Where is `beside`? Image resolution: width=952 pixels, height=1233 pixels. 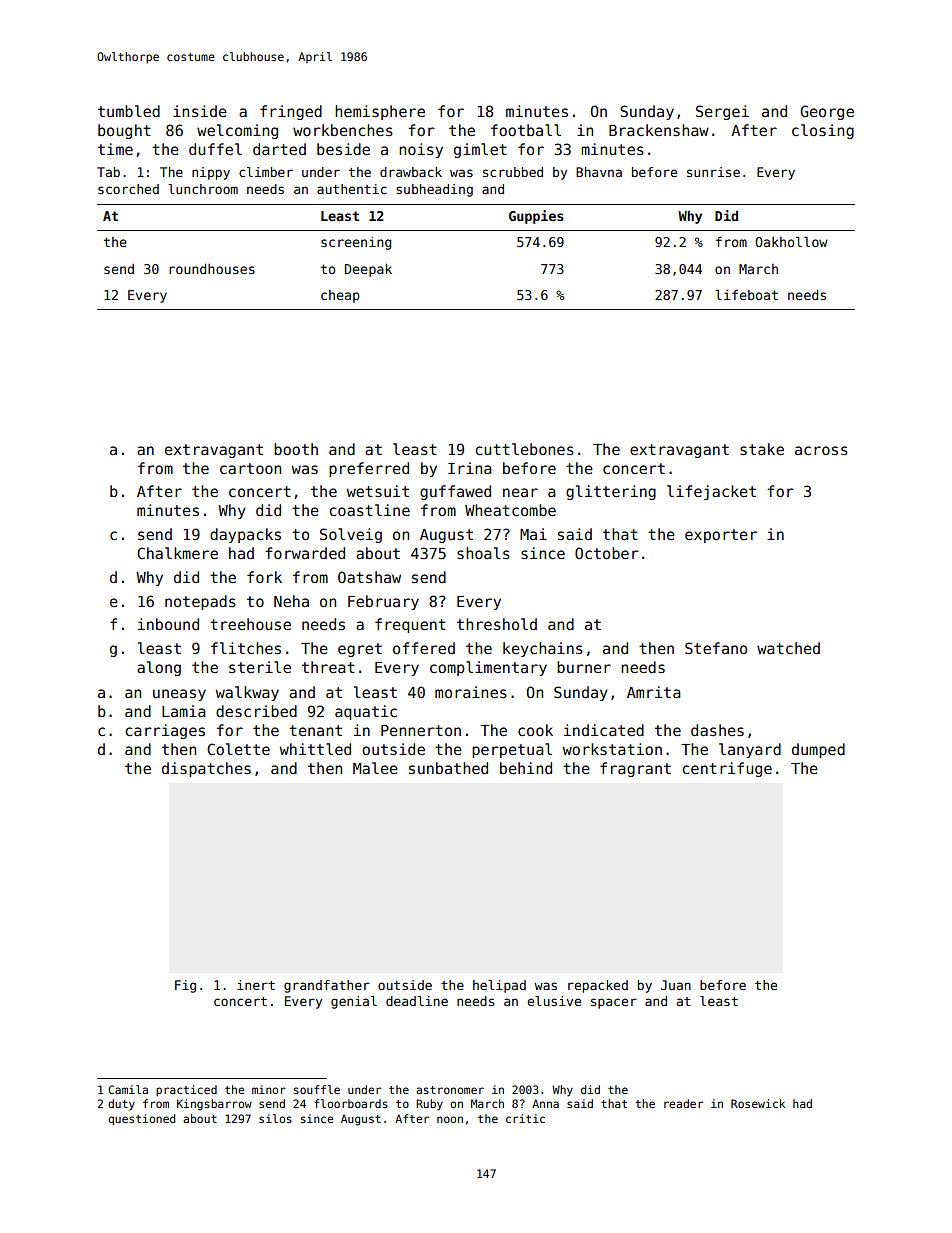 beside is located at coordinates (343, 149).
